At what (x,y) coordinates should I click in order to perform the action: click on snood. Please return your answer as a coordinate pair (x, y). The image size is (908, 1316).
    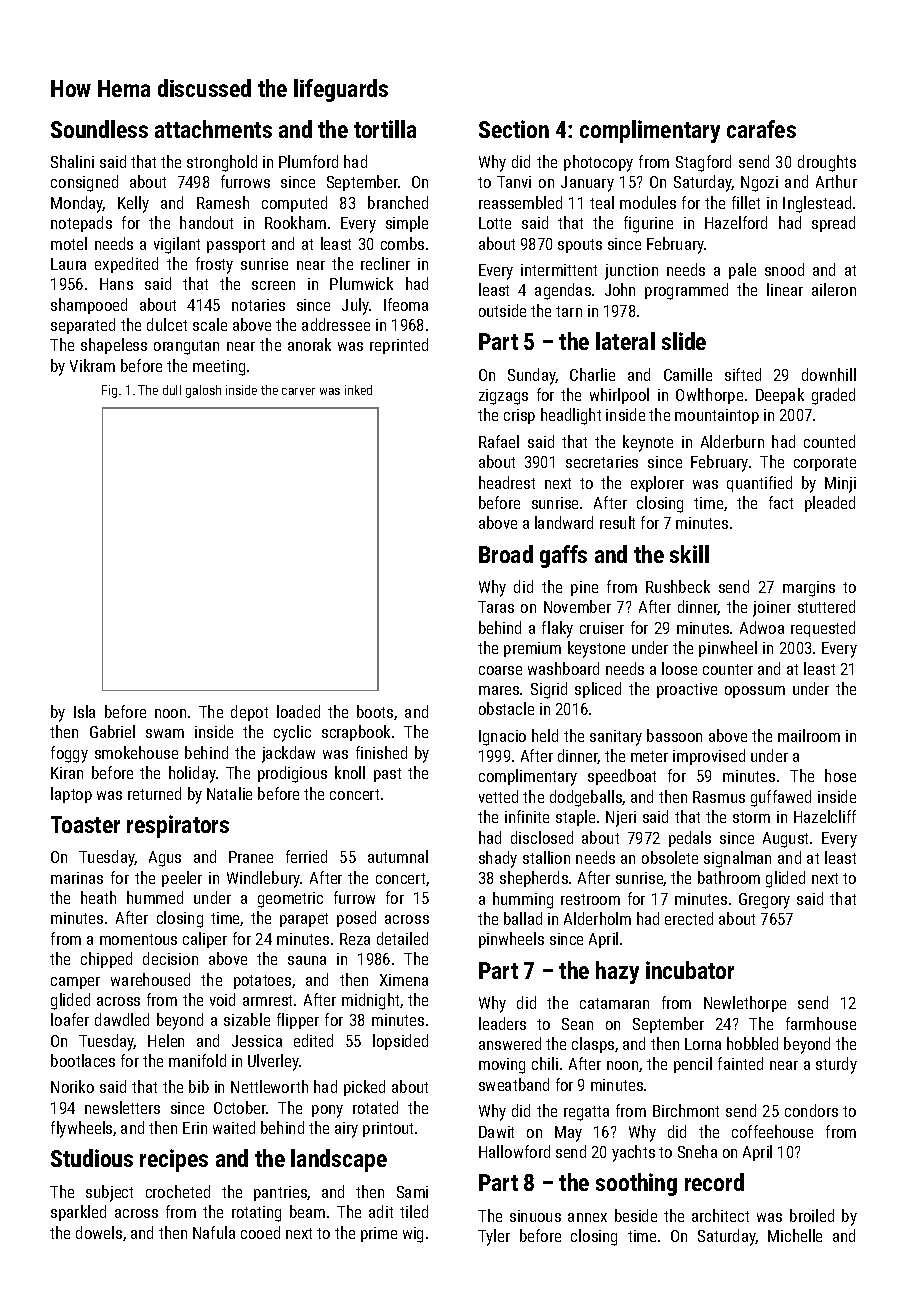
    Looking at the image, I should click on (784, 269).
